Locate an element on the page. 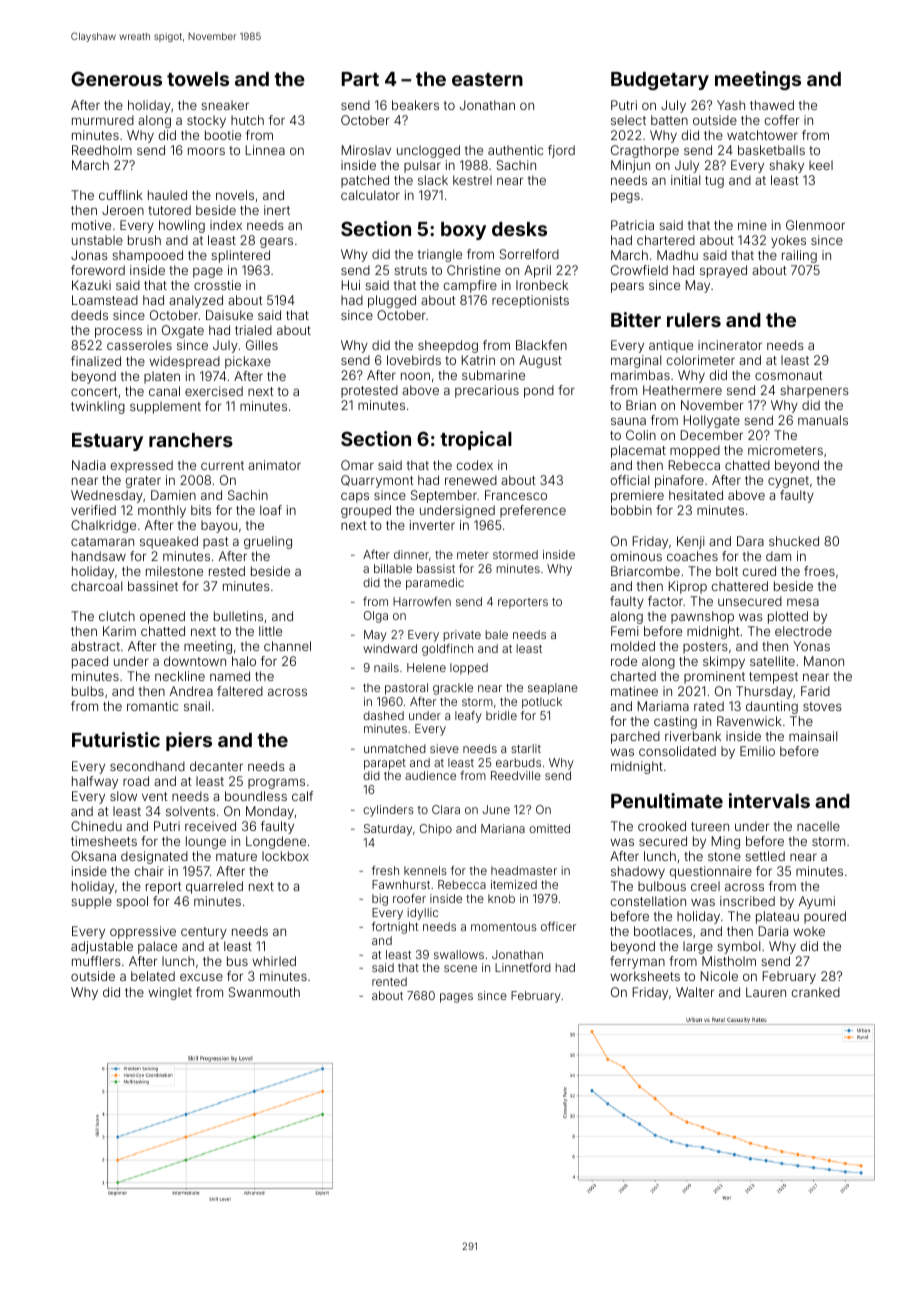 The image size is (924, 1308). posters is located at coordinates (705, 648).
